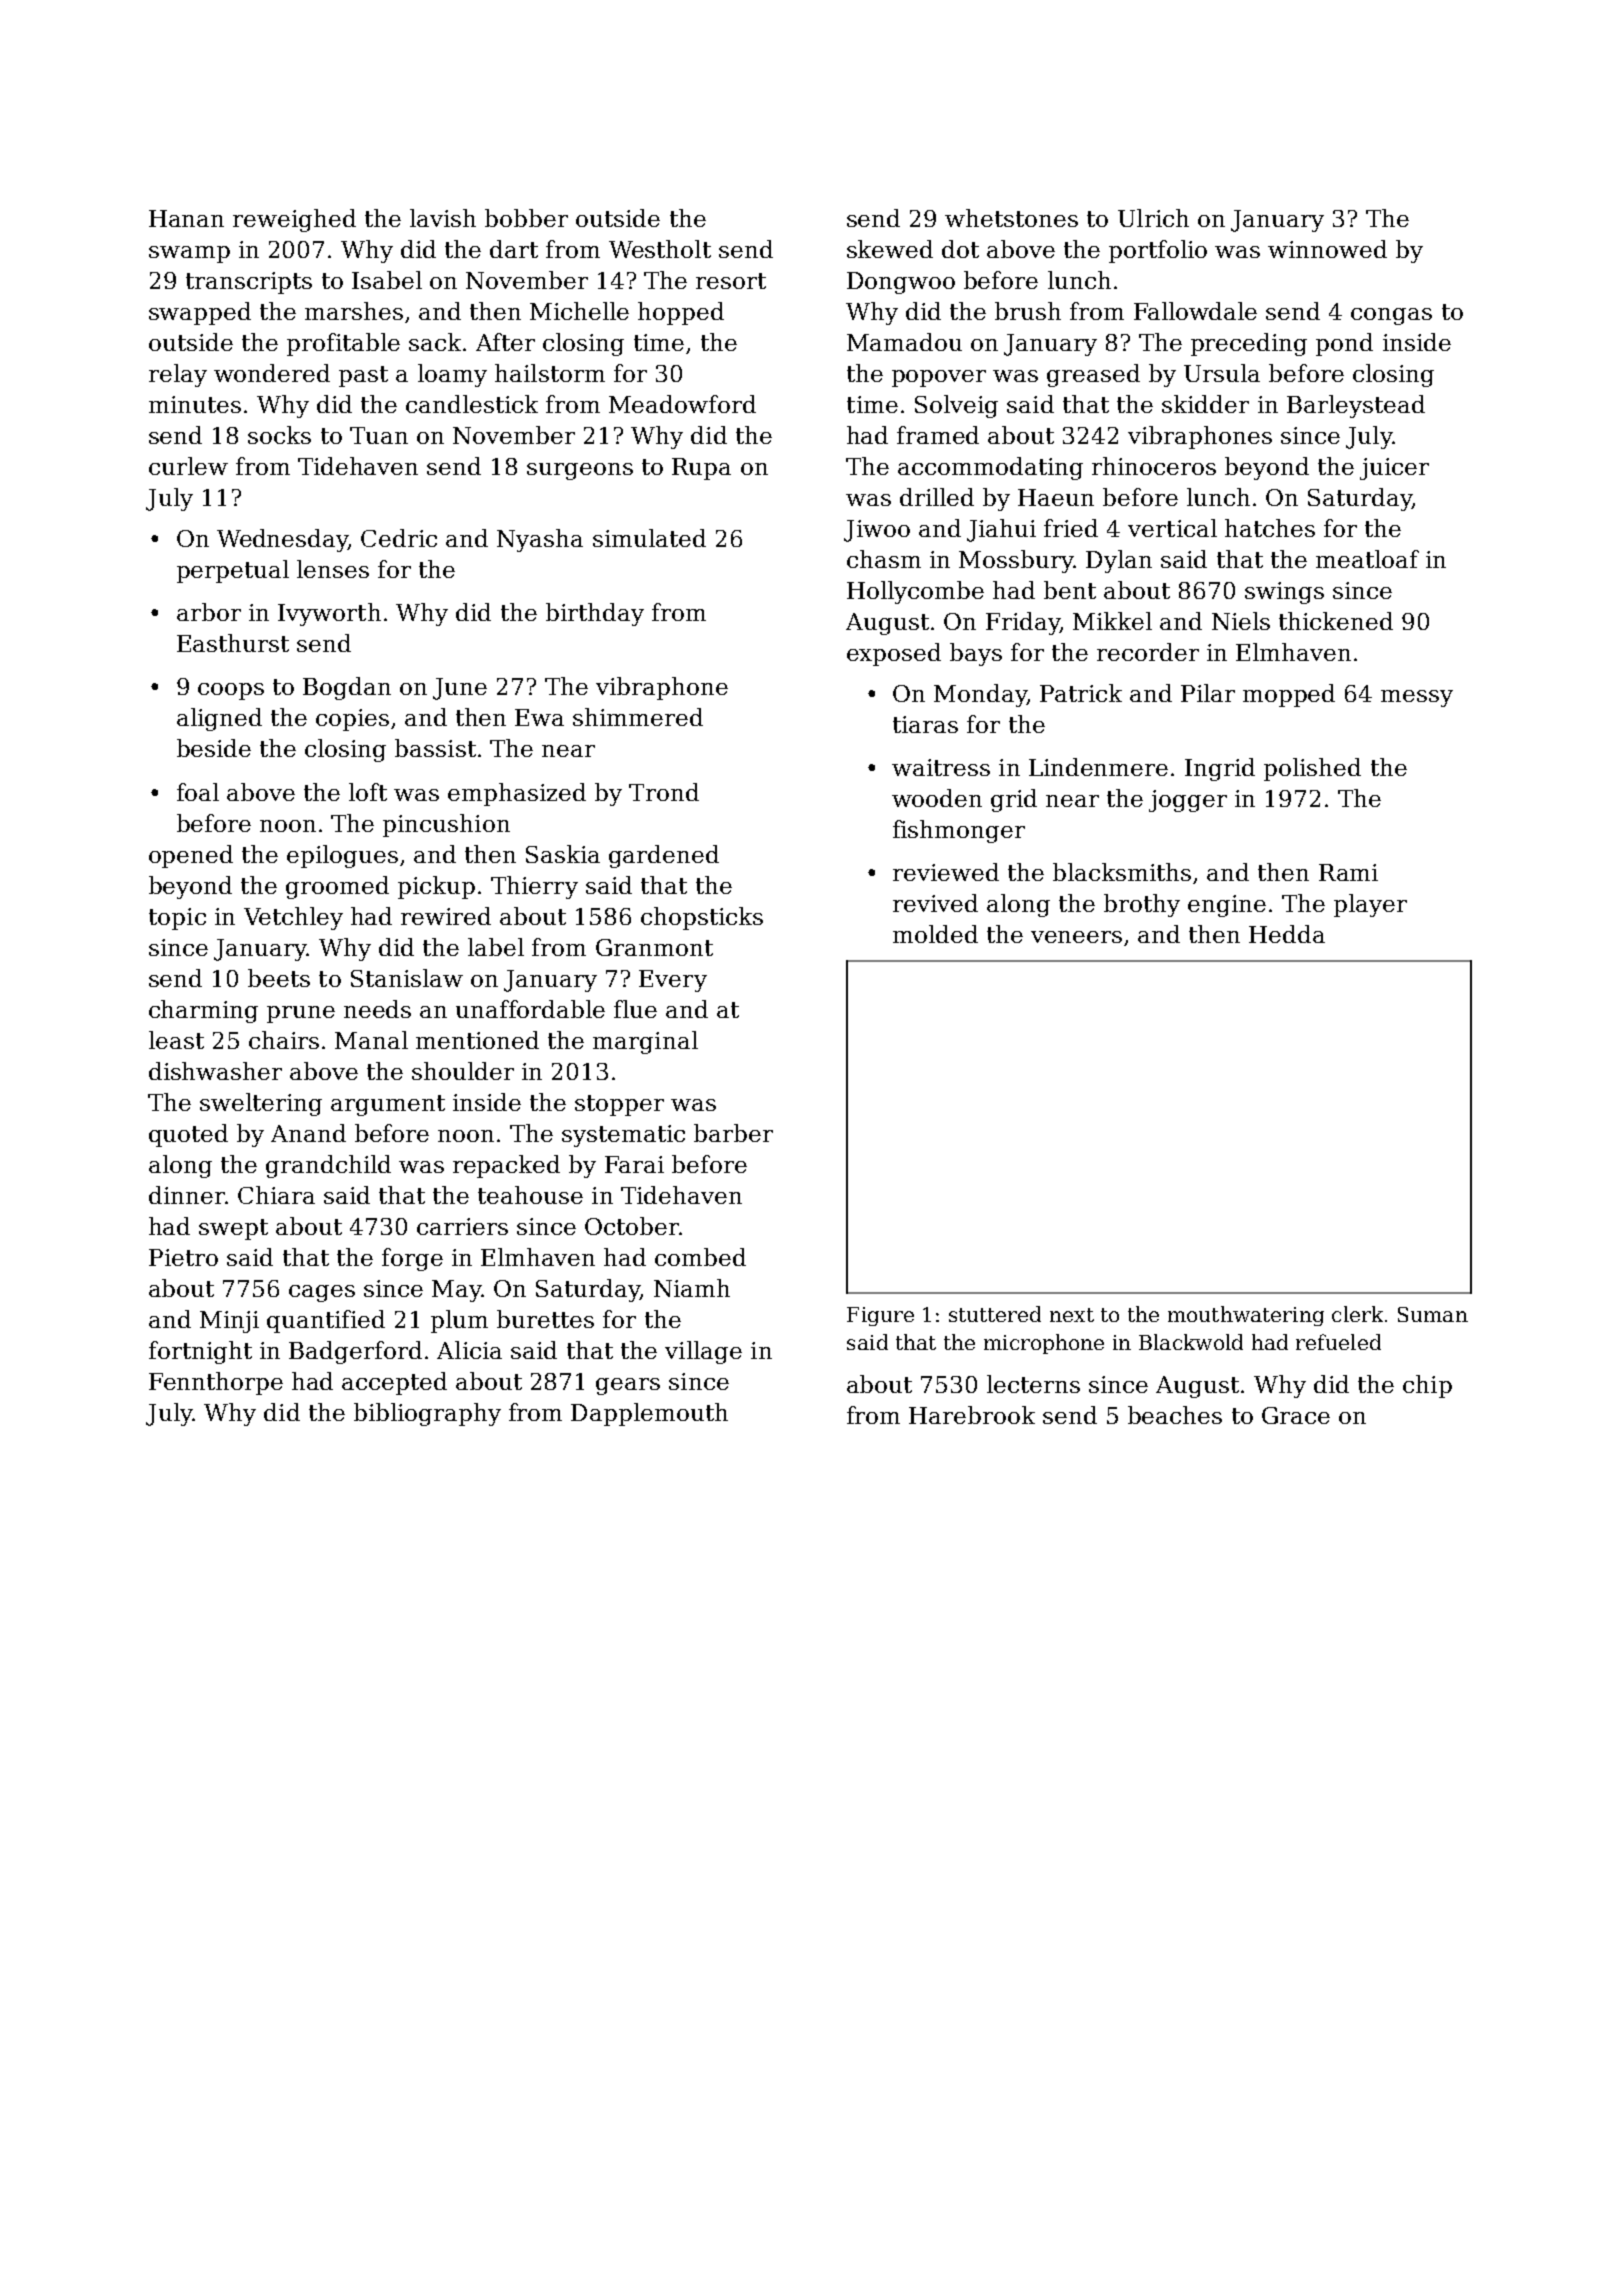 The image size is (1620, 2292). I want to click on refueled, so click(1338, 1342).
